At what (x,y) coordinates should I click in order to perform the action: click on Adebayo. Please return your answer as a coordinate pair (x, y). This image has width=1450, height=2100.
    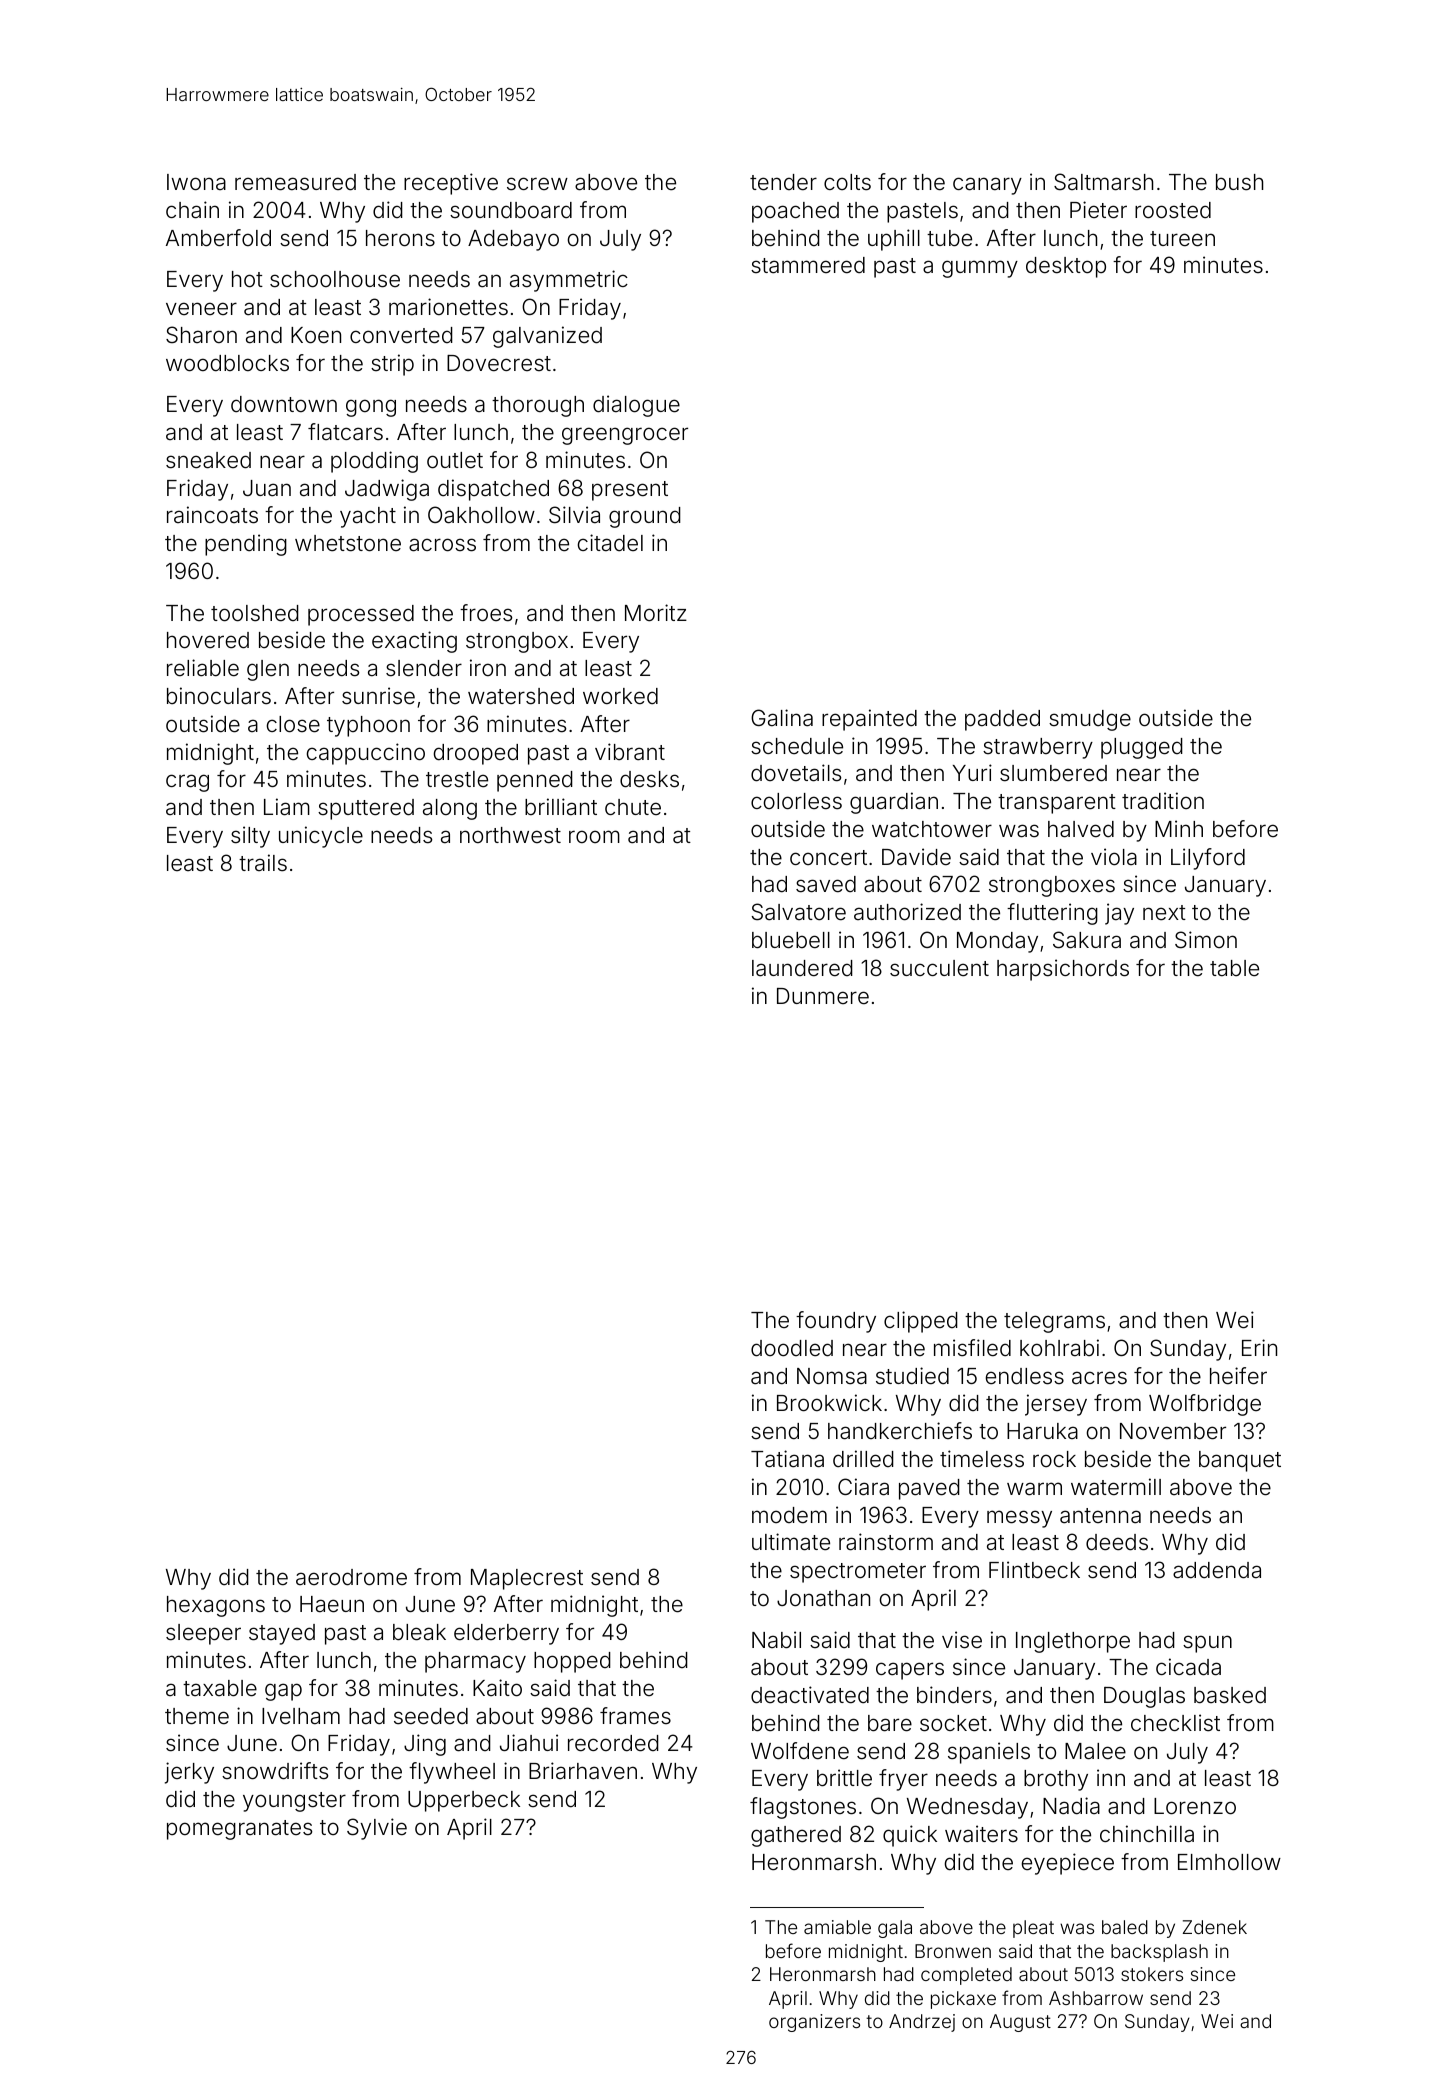
    Looking at the image, I should click on (513, 240).
